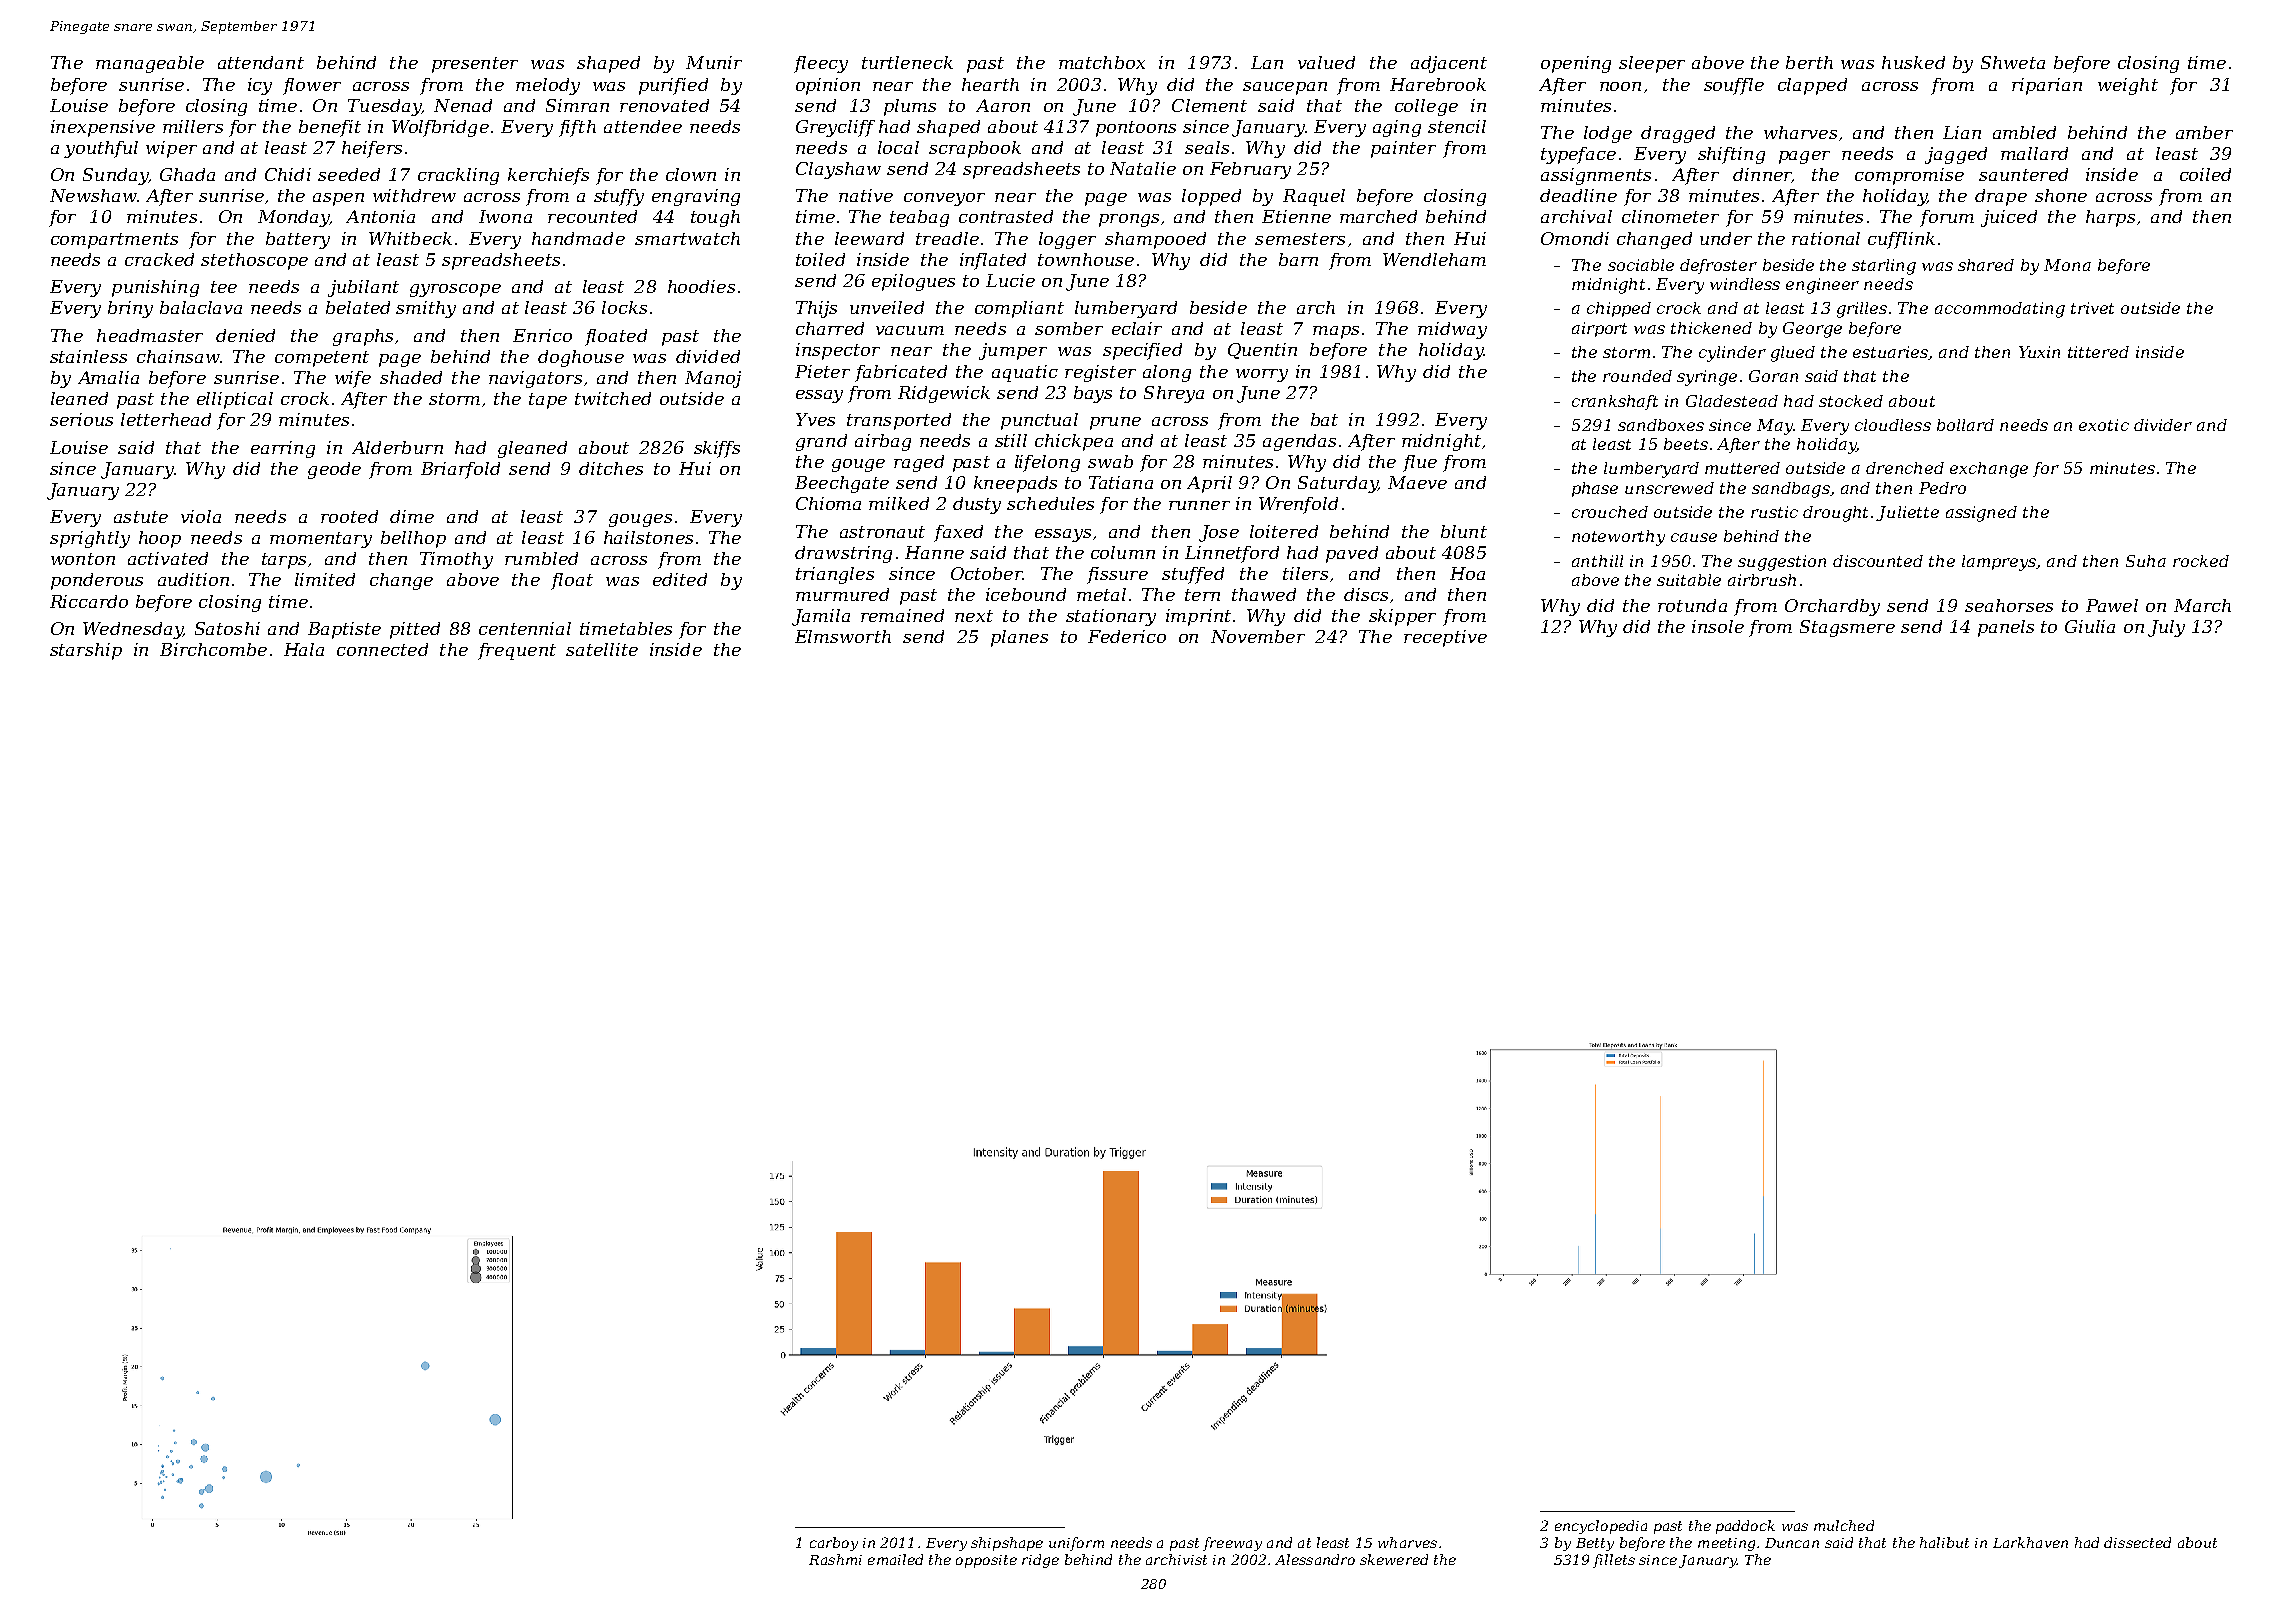  What do you see at coordinates (835, 1559) in the screenshot?
I see `Rashmi` at bounding box center [835, 1559].
